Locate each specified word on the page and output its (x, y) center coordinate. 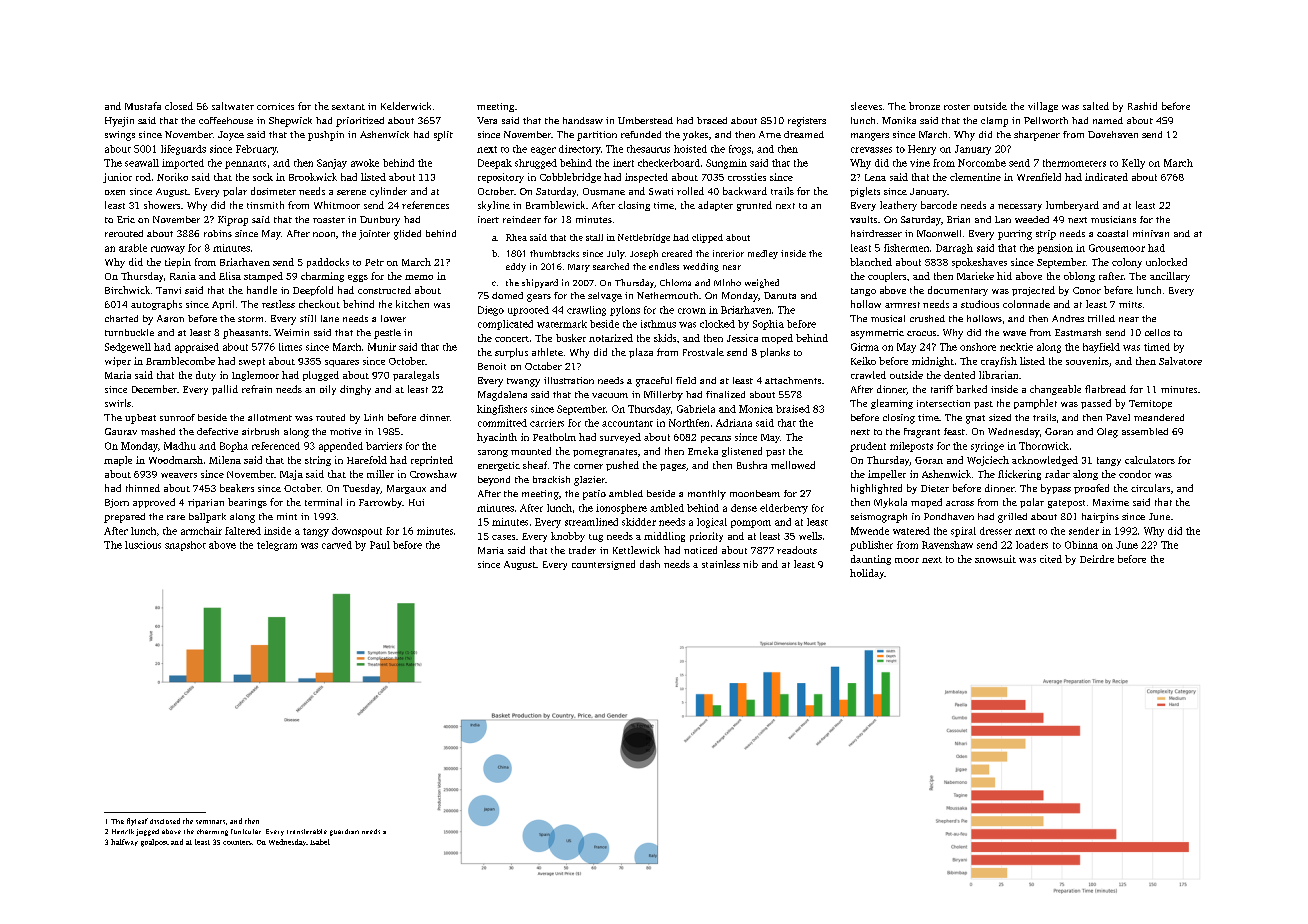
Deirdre (1097, 559)
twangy (523, 382)
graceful (654, 382)
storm (250, 319)
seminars (210, 822)
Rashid (1142, 106)
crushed (927, 318)
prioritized (360, 122)
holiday (867, 574)
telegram (277, 546)
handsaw (583, 120)
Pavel (1118, 417)
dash (650, 564)
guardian (344, 832)
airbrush (260, 431)
